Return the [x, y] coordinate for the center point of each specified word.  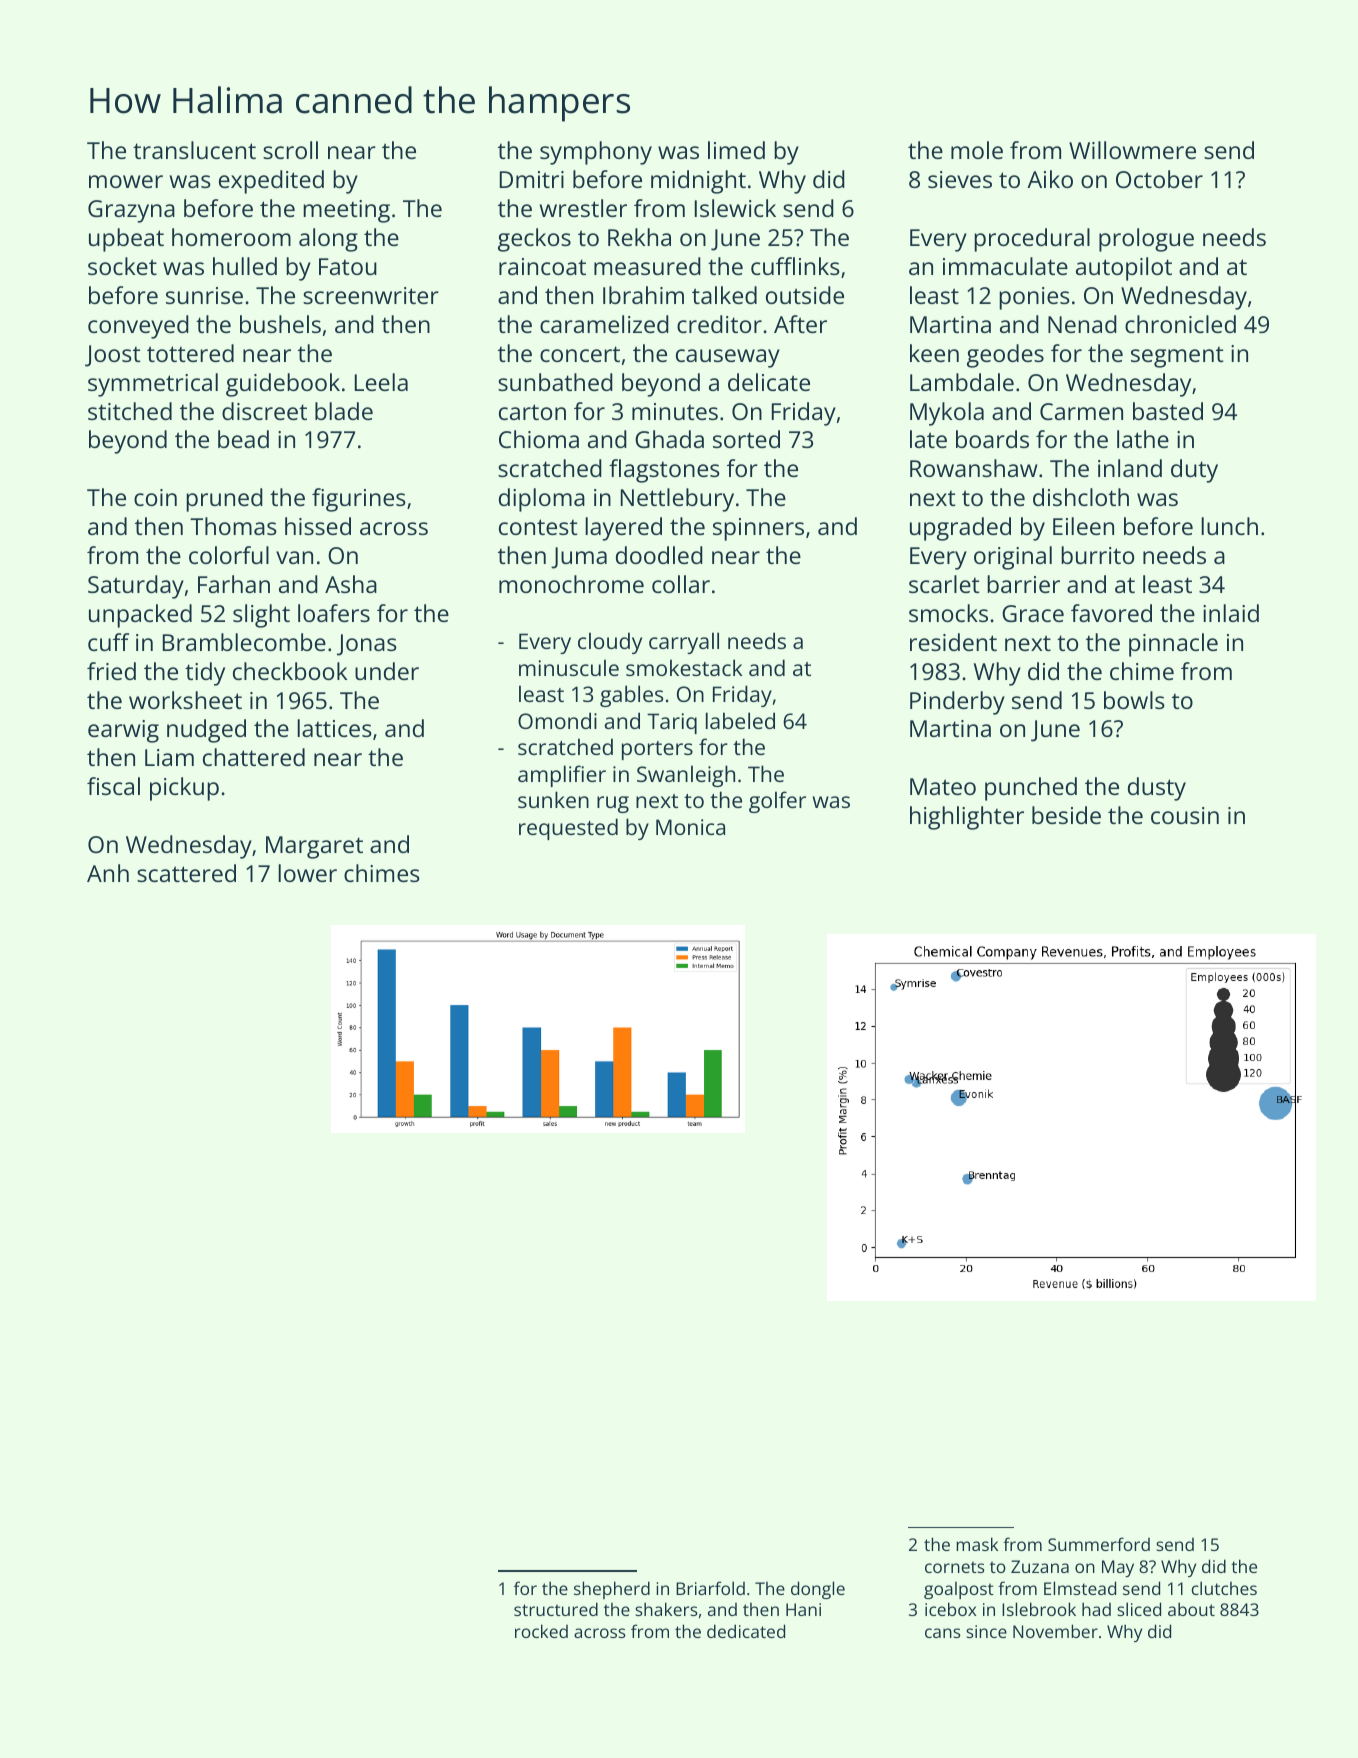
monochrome [571, 584]
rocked [541, 1631]
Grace [1033, 613]
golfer [777, 802]
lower [307, 873]
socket [122, 266]
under [387, 671]
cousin [1185, 815]
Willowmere [1132, 150]
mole [977, 150]
